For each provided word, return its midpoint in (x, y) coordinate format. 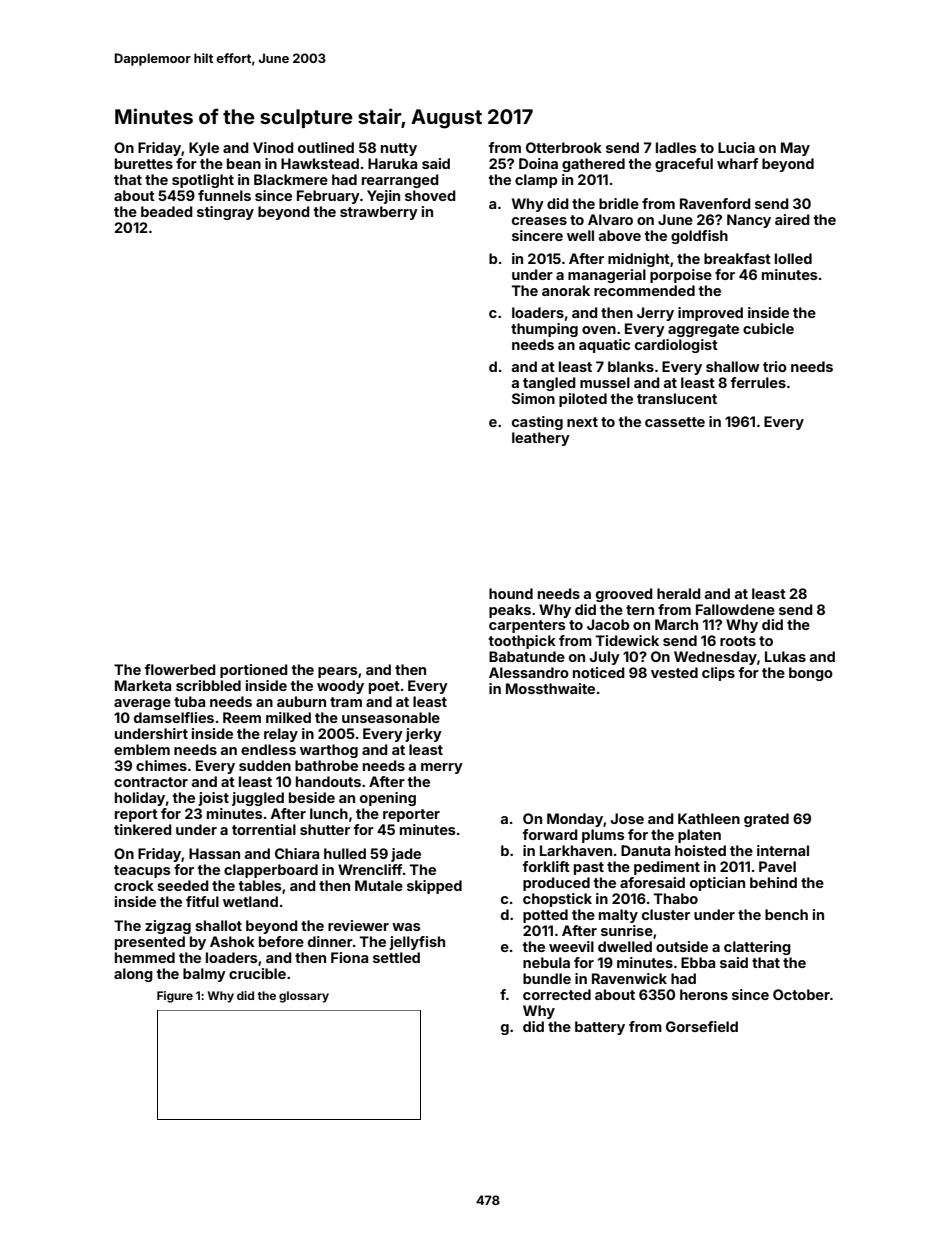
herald (679, 593)
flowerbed (180, 669)
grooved (624, 595)
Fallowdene (735, 609)
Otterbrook (564, 147)
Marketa (143, 685)
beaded (167, 211)
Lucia (736, 147)
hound (511, 593)
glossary (304, 997)
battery (600, 1028)
